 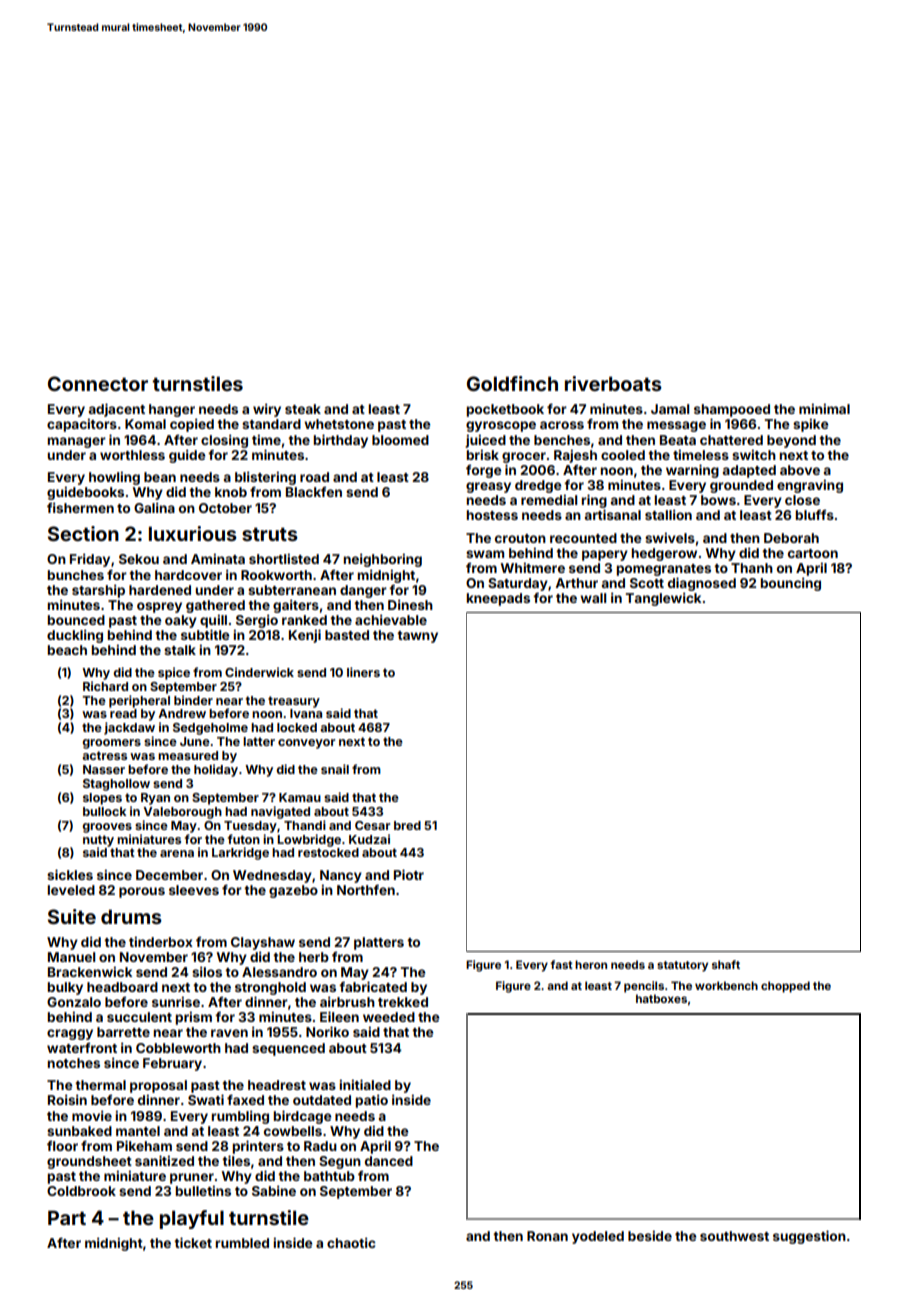 What do you see at coordinates (613, 383) in the image?
I see `riverboats` at bounding box center [613, 383].
